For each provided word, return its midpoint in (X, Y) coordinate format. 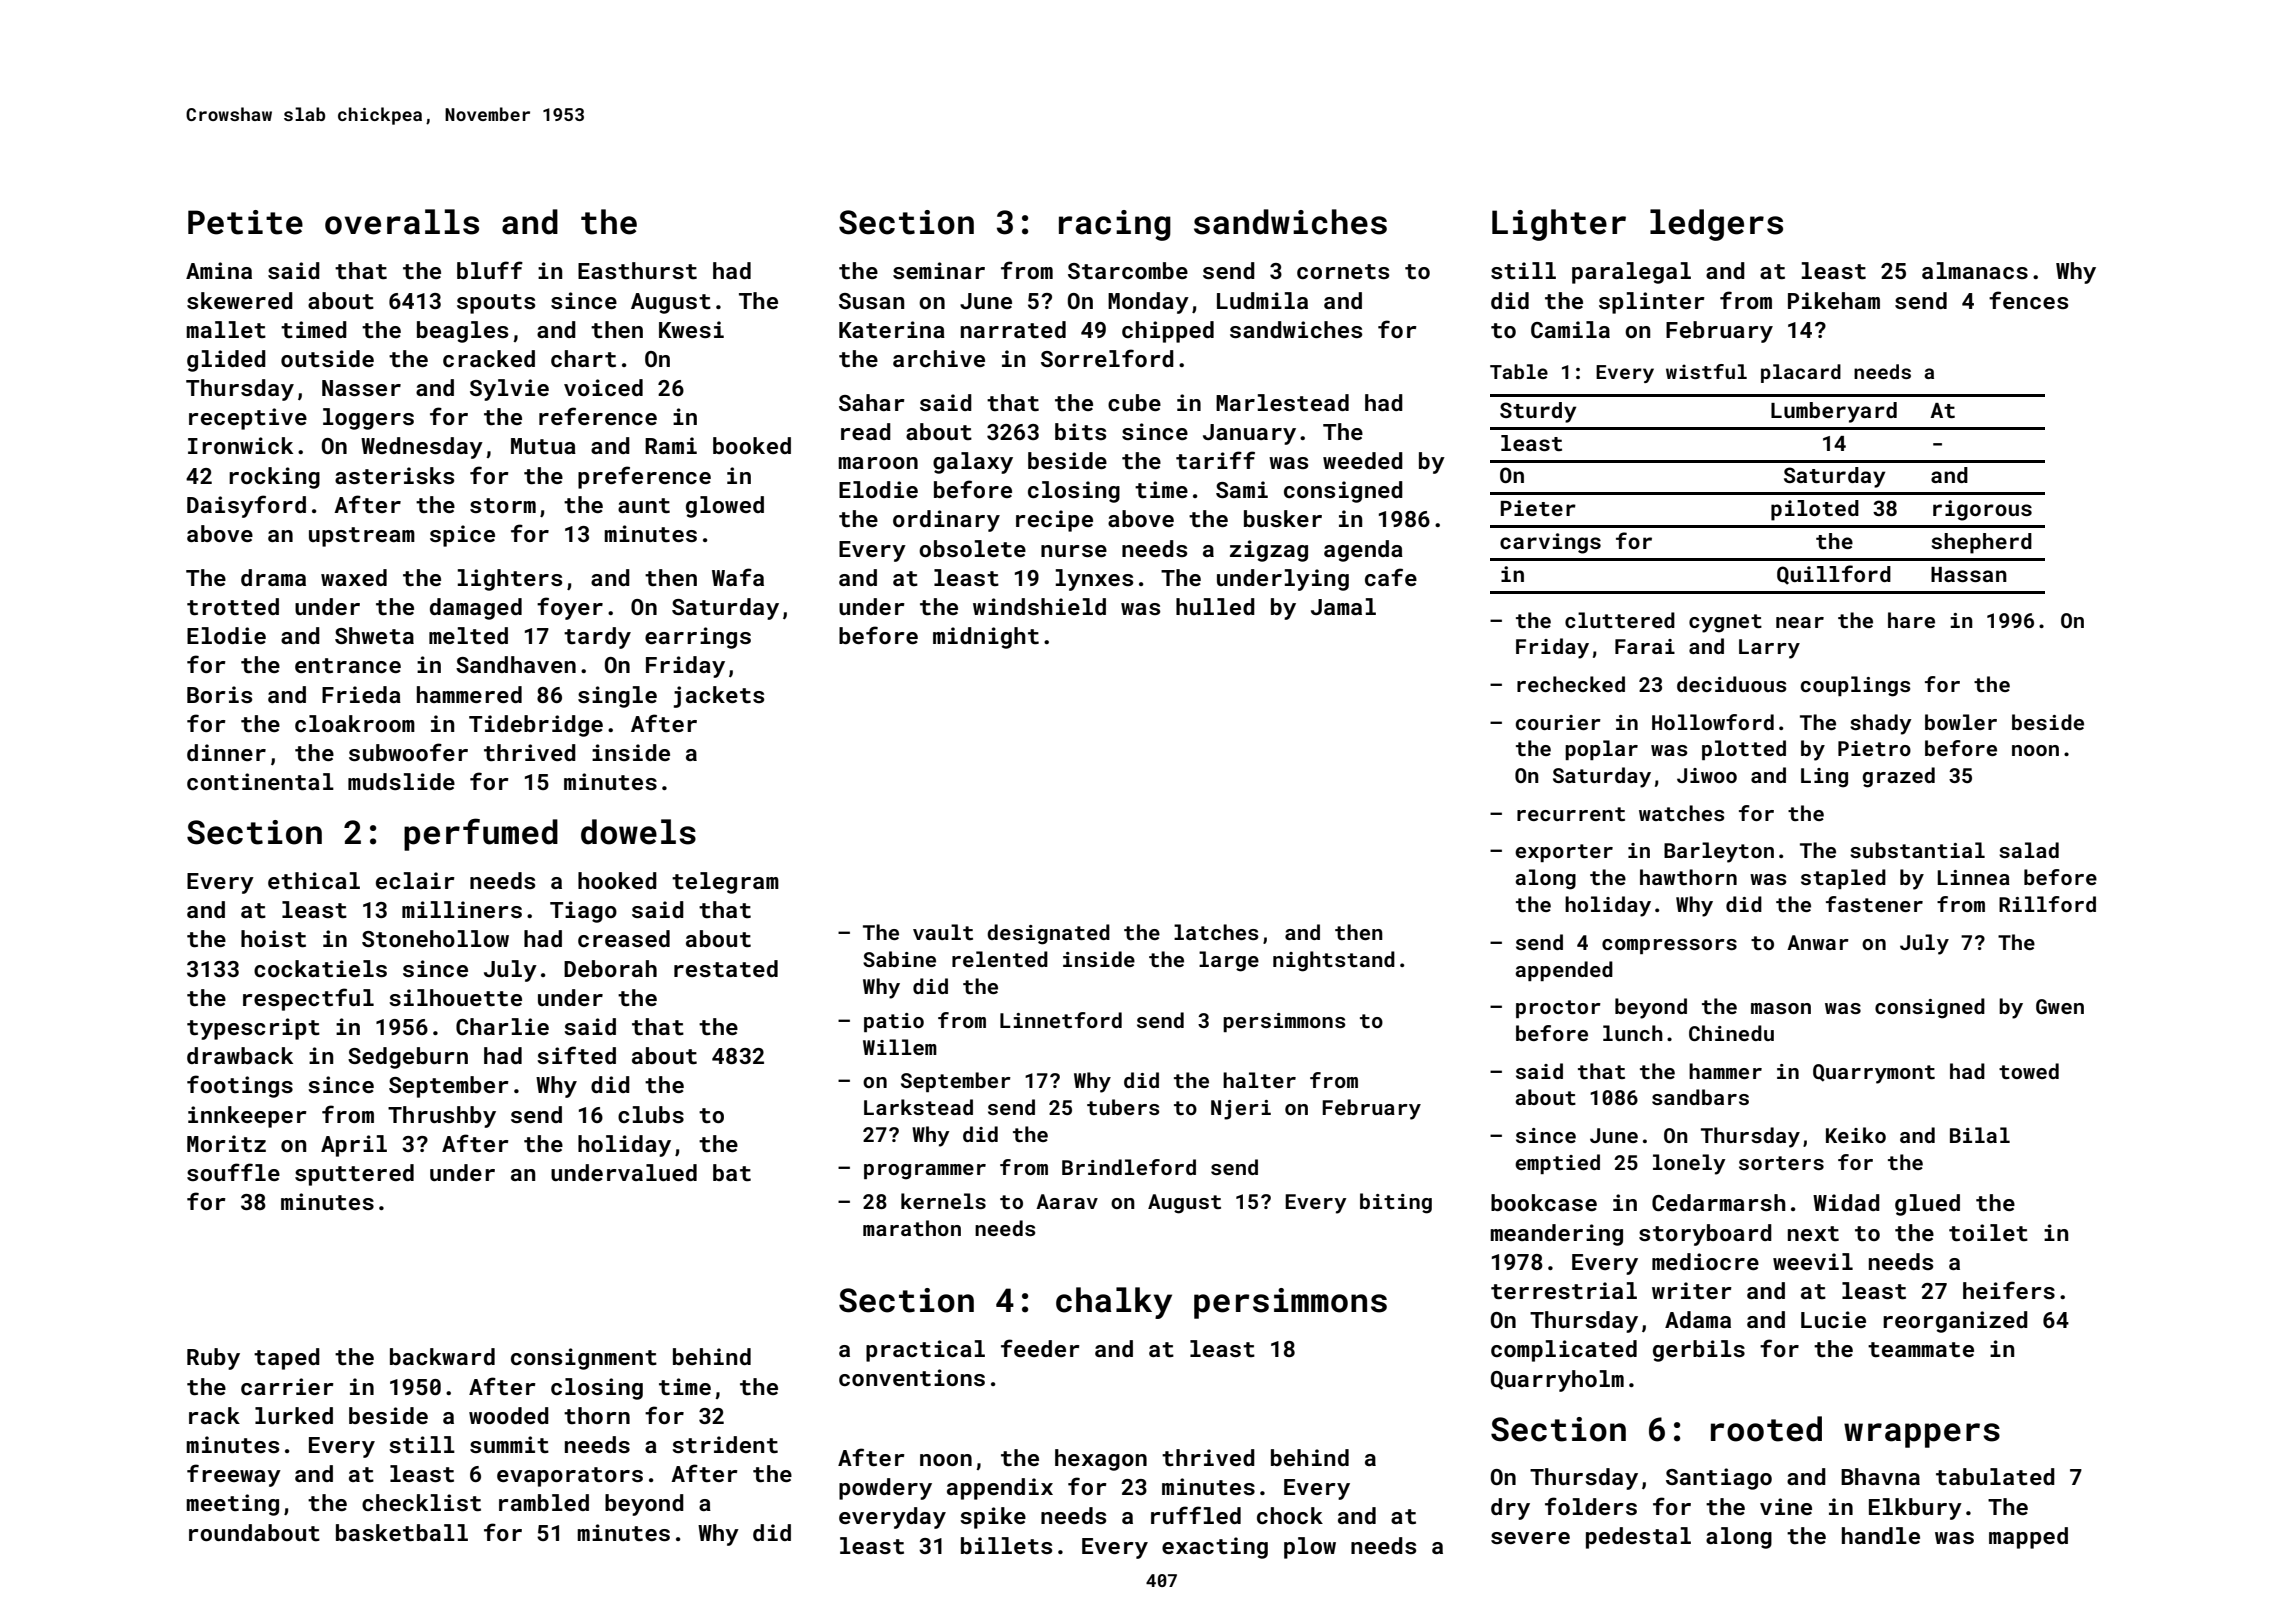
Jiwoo (1707, 775)
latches (1216, 932)
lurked (294, 1415)
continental (260, 781)
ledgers (1716, 225)
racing (1115, 225)
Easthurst (637, 270)
